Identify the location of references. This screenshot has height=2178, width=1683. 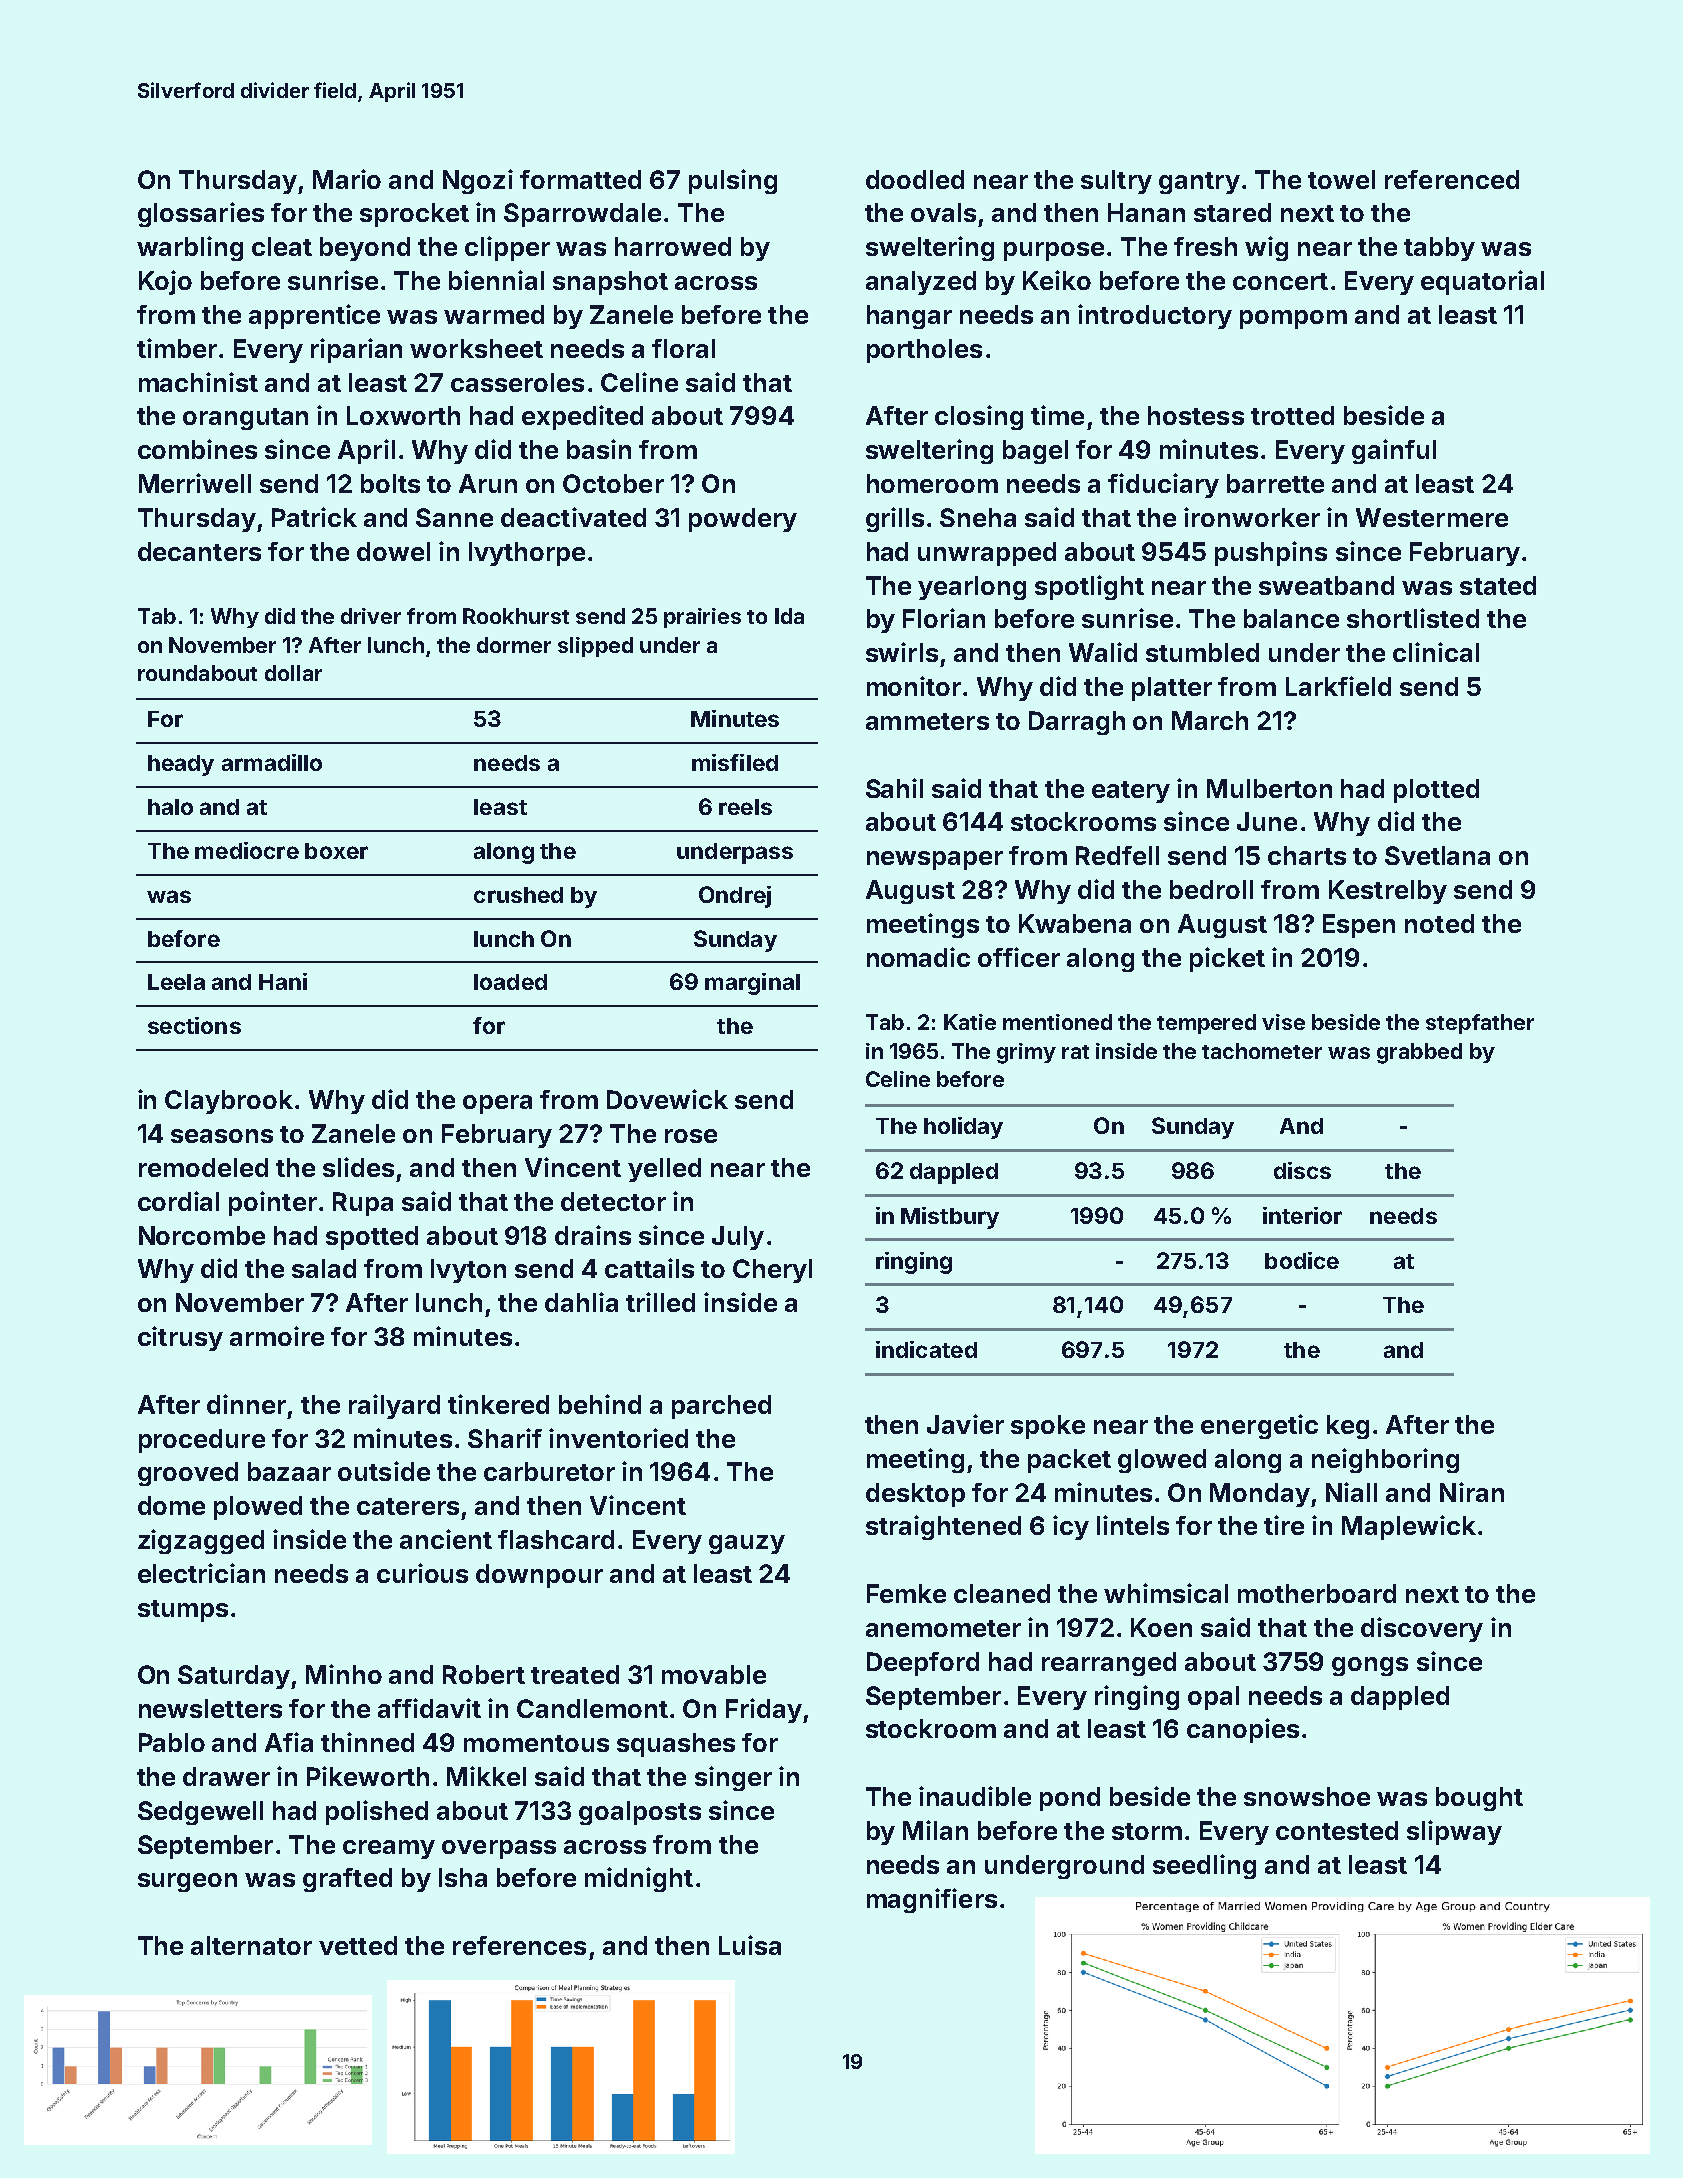
(519, 1945).
